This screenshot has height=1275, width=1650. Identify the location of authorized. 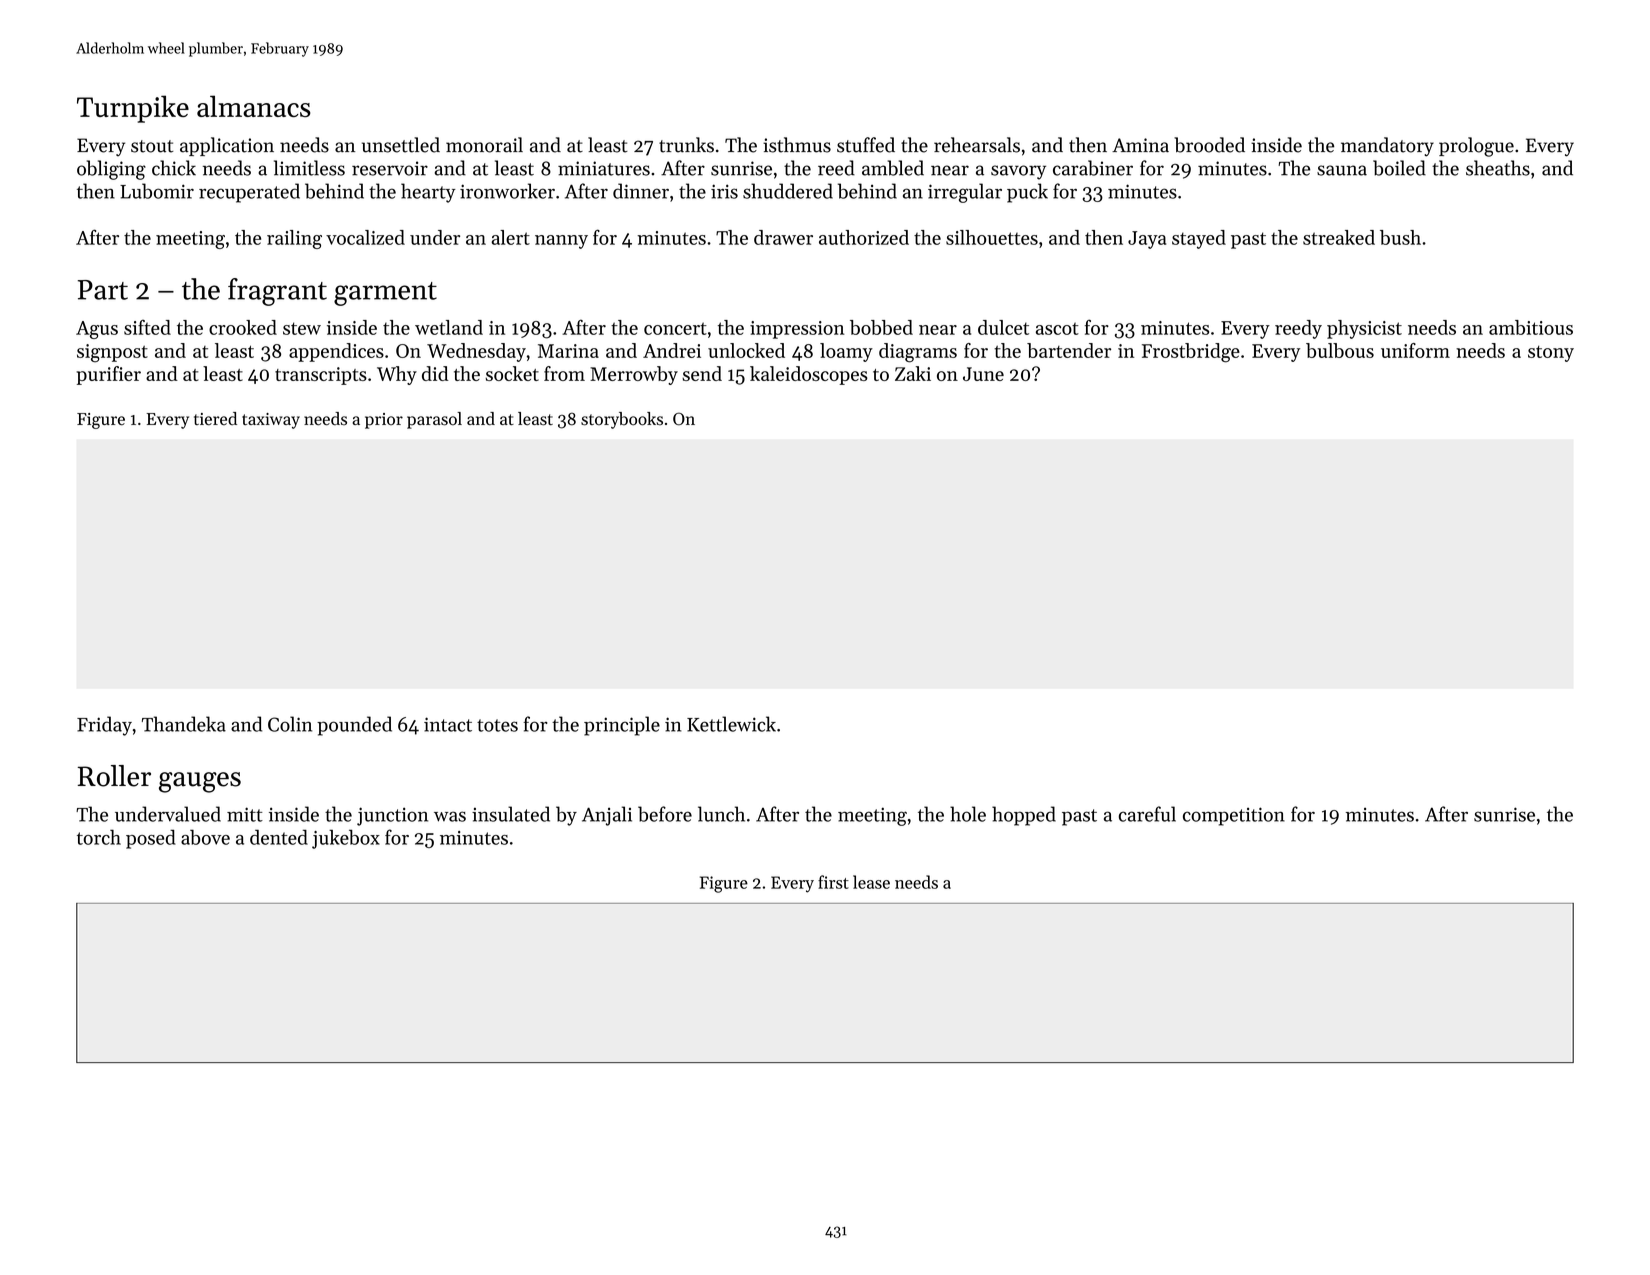
(864, 237).
